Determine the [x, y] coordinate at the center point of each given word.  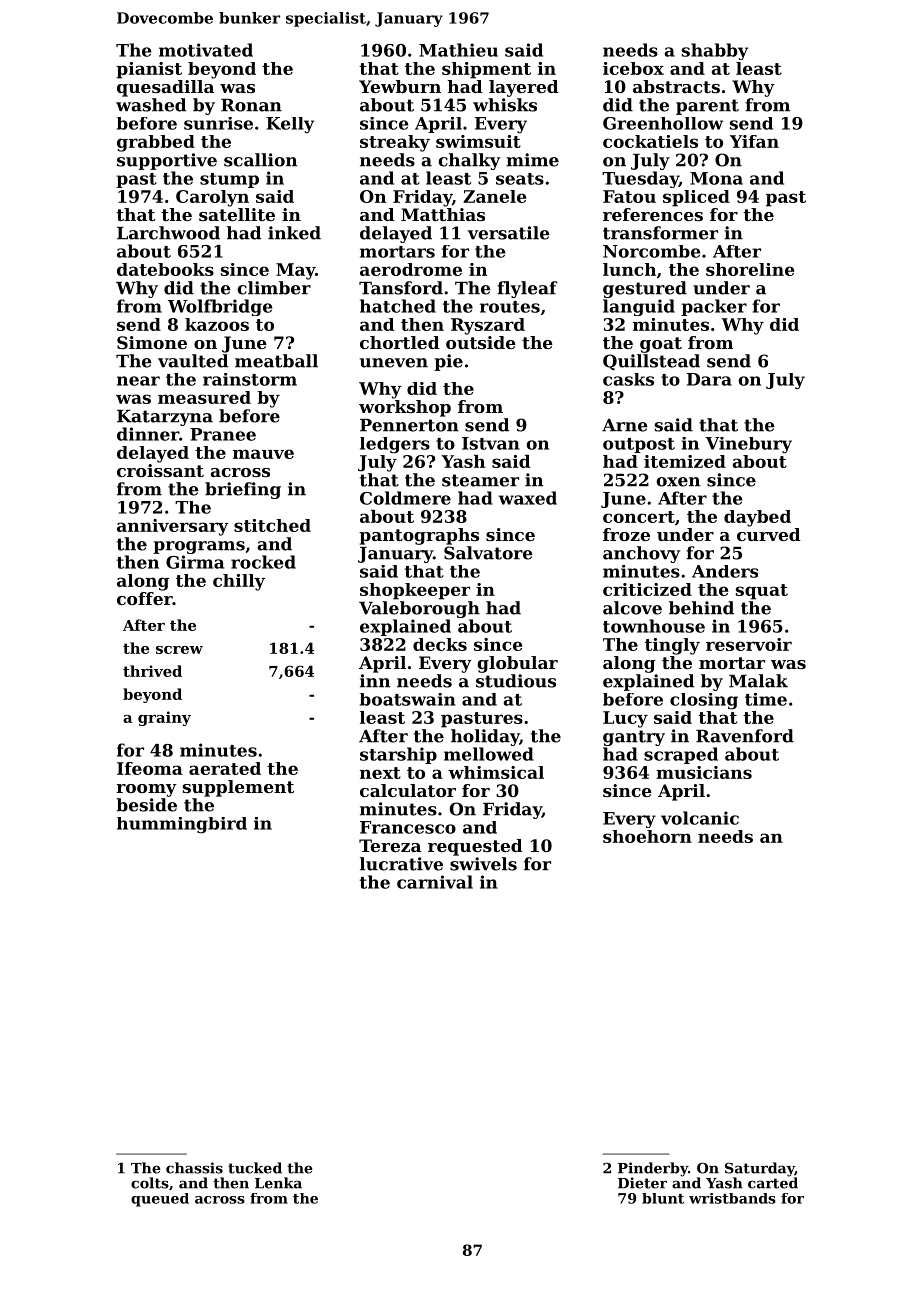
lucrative [401, 864]
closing [704, 701]
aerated [225, 768]
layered [524, 88]
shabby [715, 51]
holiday [485, 737]
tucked [255, 1168]
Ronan [251, 105]
